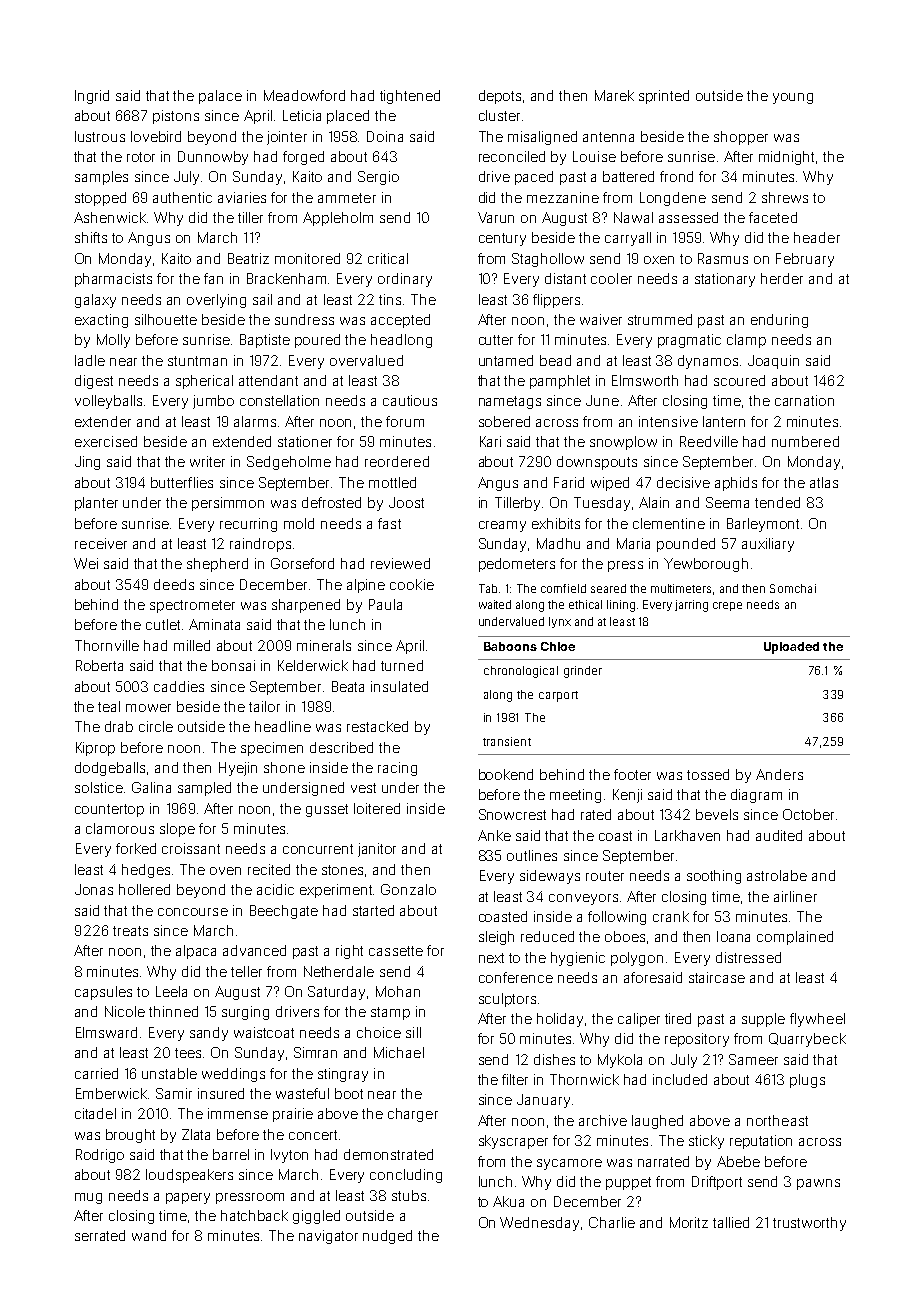 This screenshot has width=924, height=1308. I want to click on depots, so click(500, 97).
